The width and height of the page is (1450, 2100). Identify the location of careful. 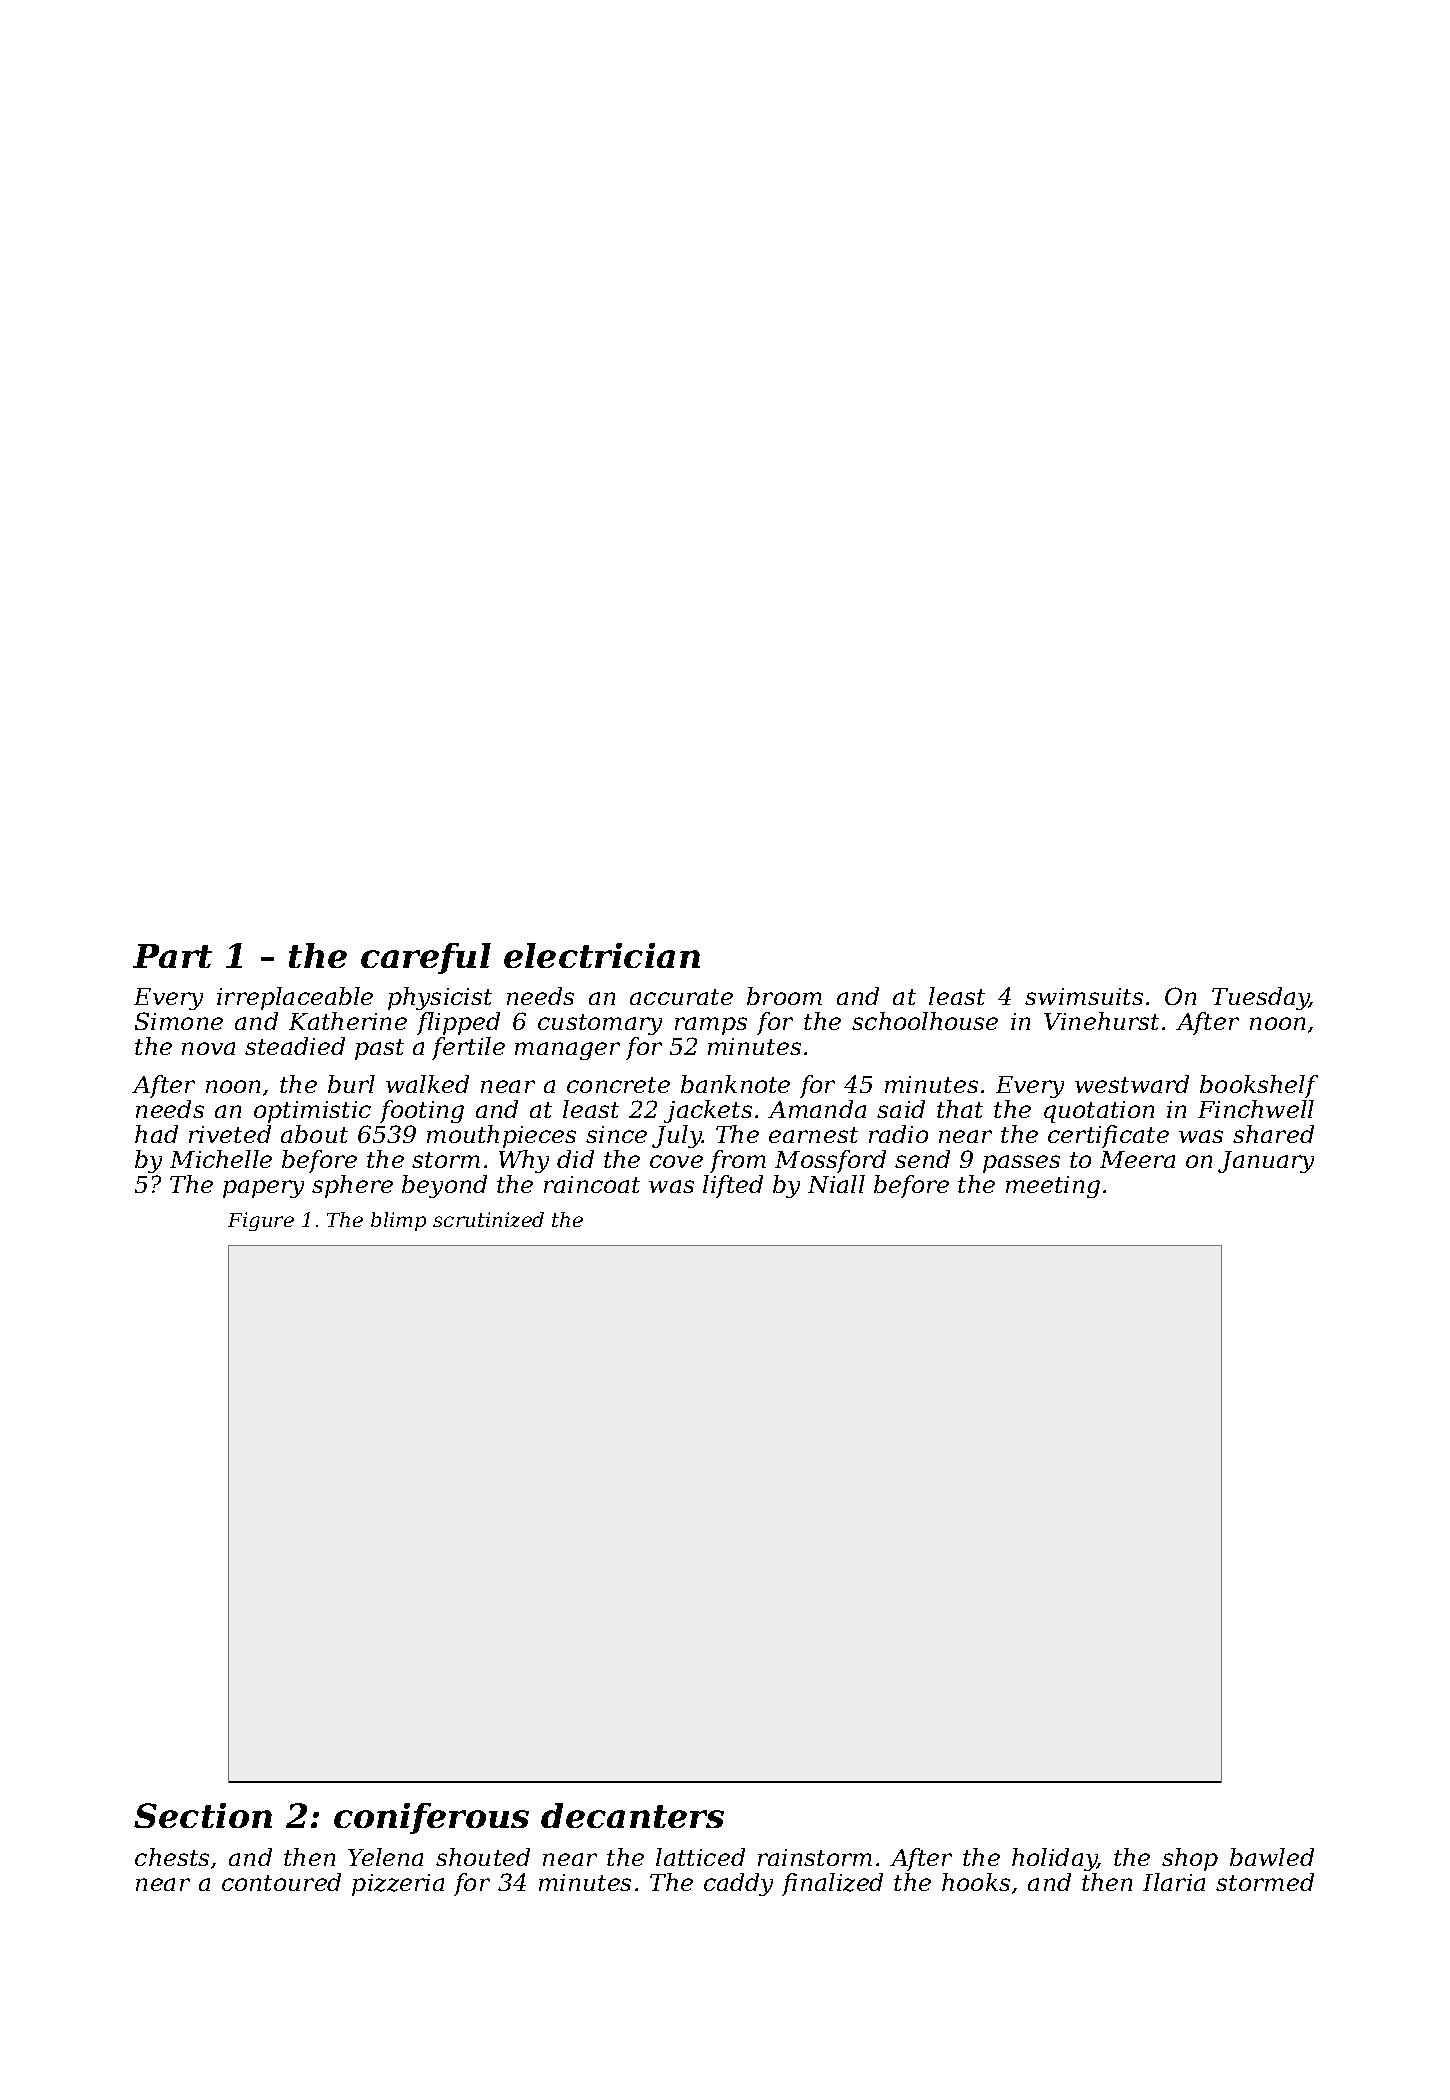
(426, 958).
